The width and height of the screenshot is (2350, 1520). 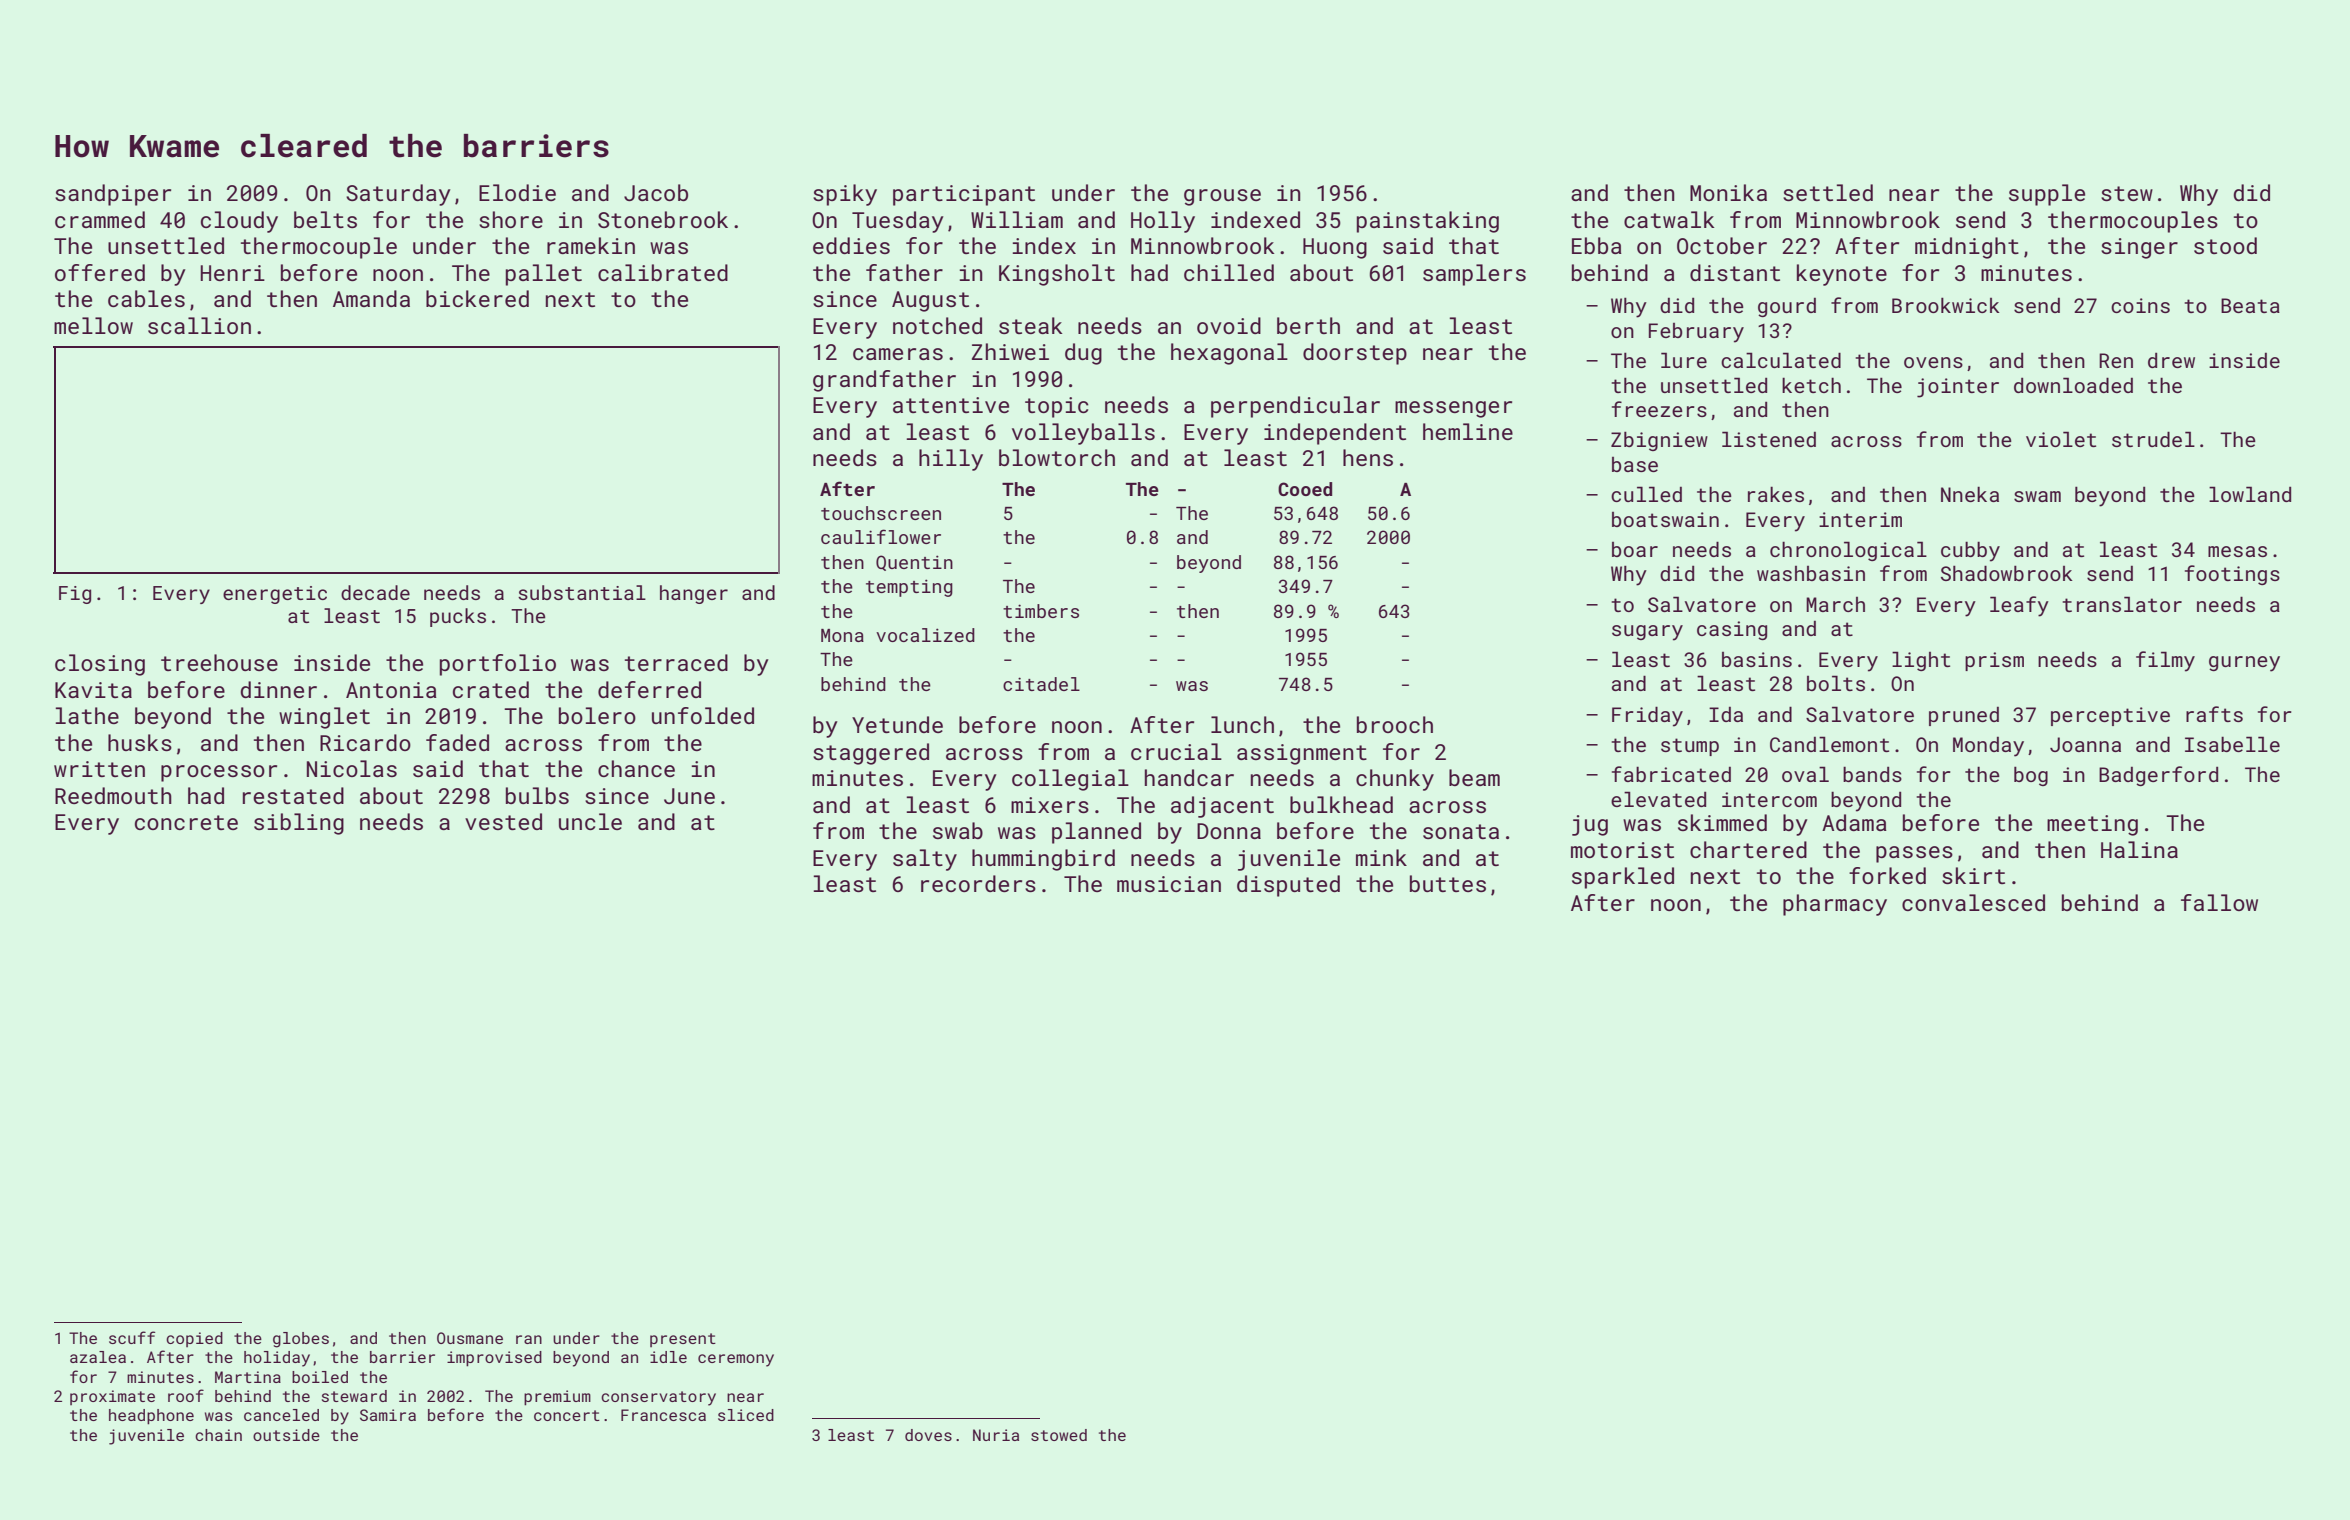 I want to click on stowed, so click(x=1059, y=1435).
